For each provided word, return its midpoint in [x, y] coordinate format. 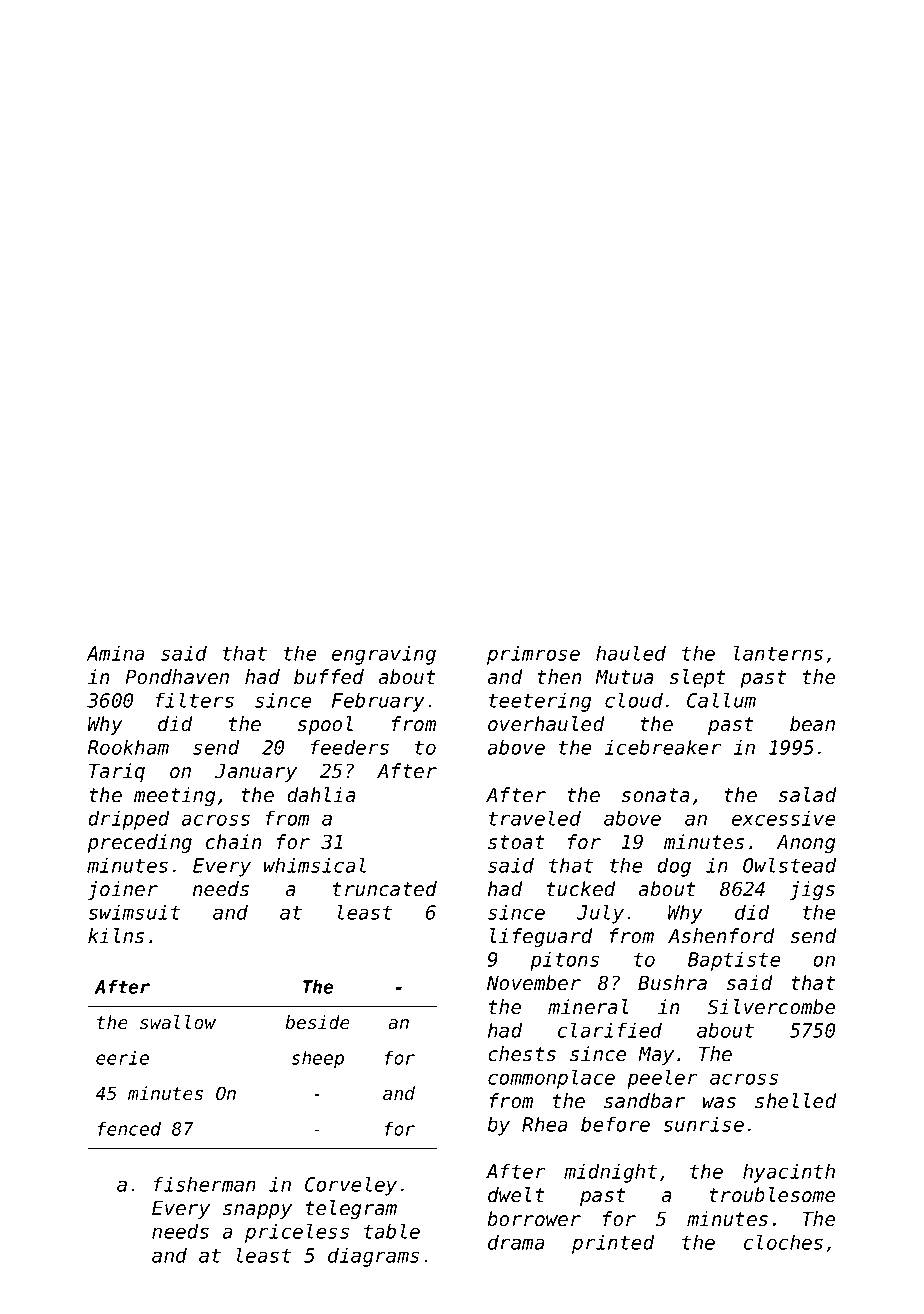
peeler [662, 1079]
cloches [783, 1242]
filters [194, 700]
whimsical [315, 865]
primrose [533, 655]
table [392, 1231]
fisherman [205, 1184]
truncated [385, 889]
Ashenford [721, 936]
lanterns [778, 653]
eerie [122, 1057]
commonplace [551, 1079]
